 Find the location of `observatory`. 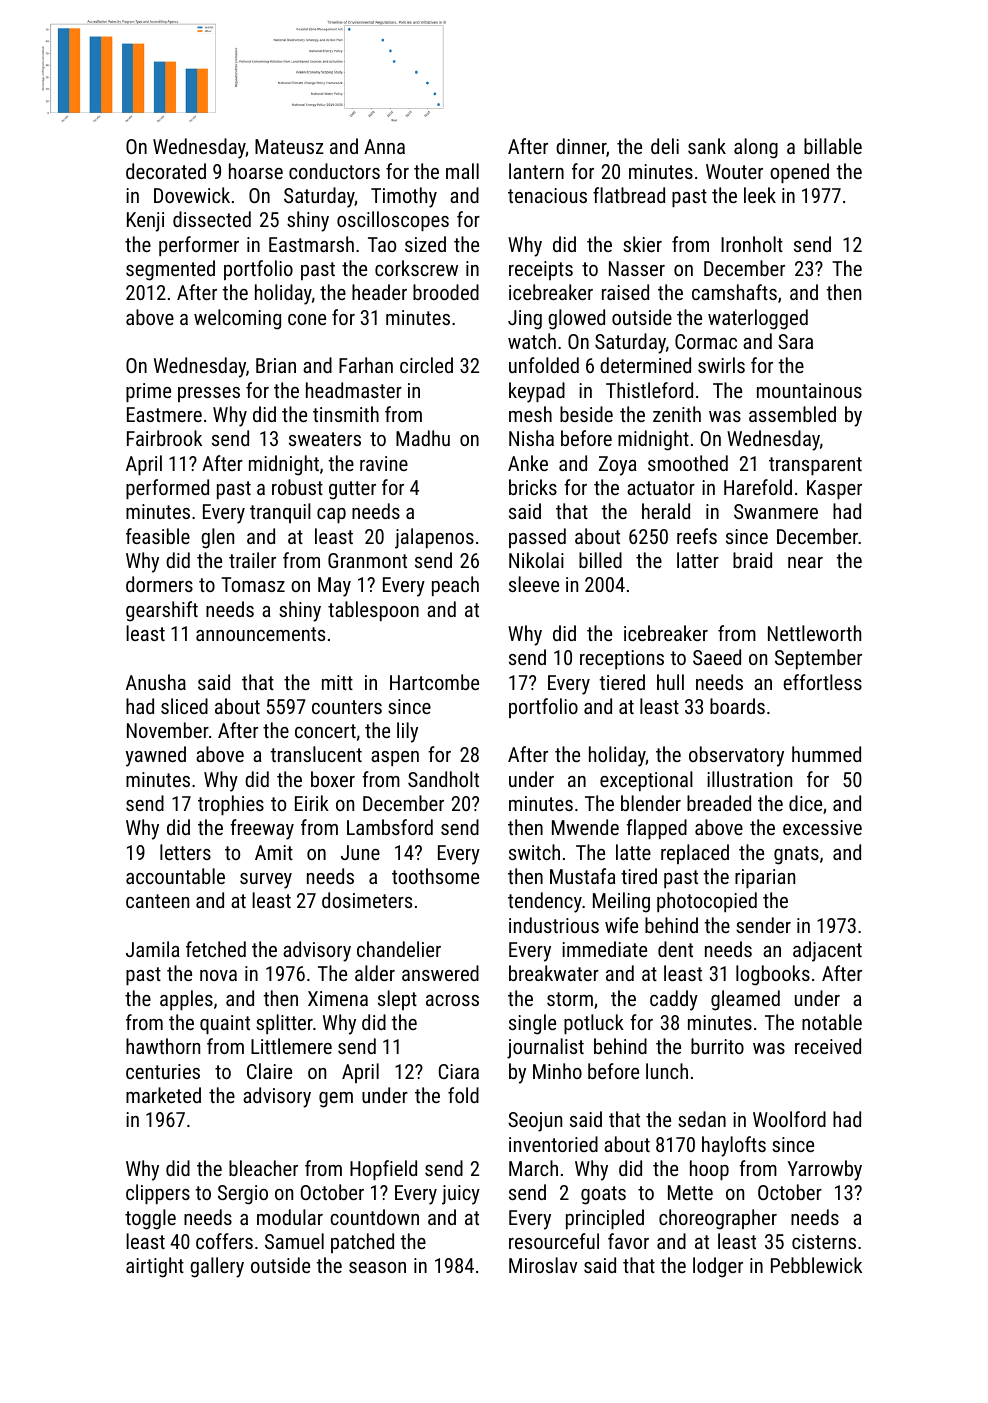

observatory is located at coordinates (736, 756).
